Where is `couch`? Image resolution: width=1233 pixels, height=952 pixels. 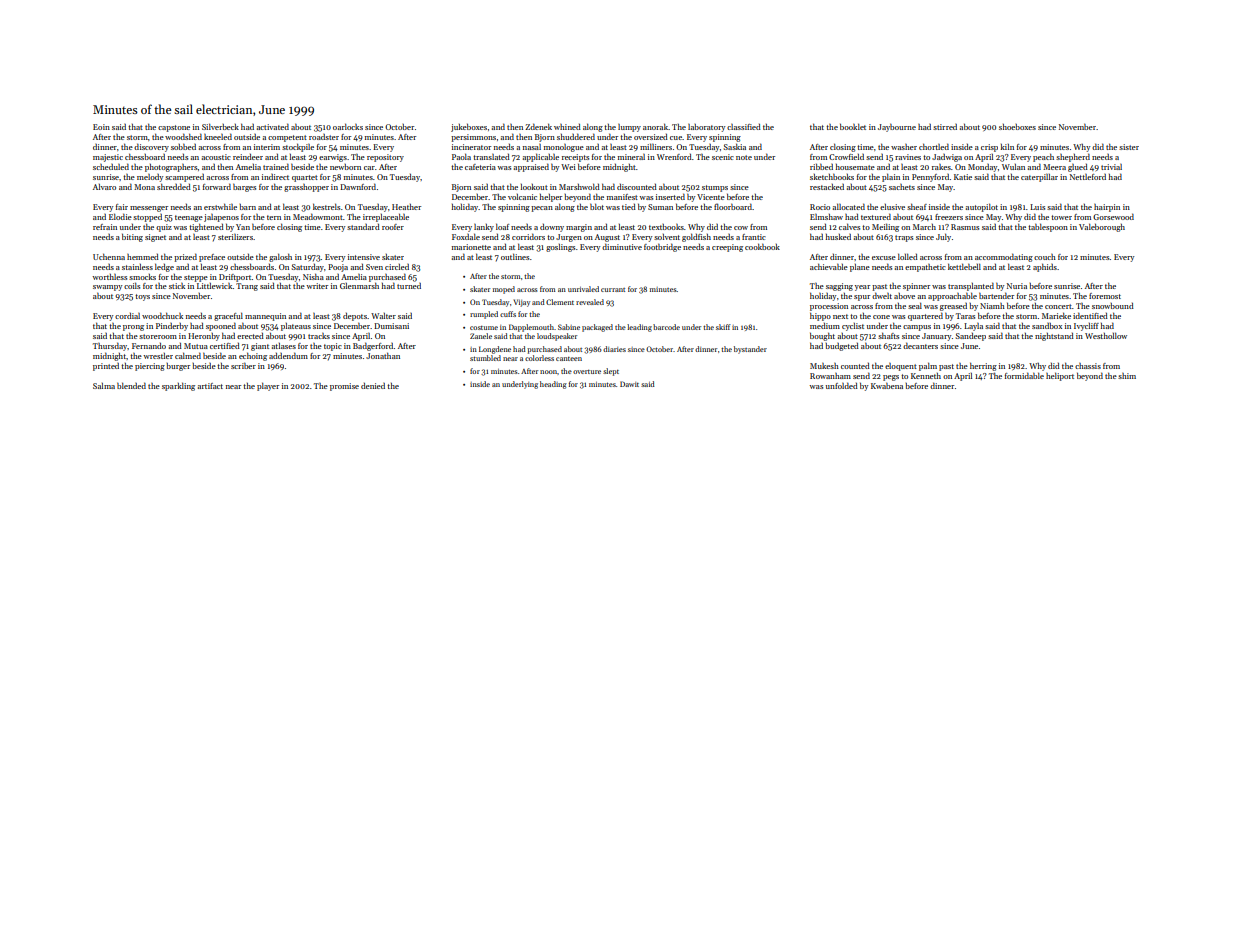 couch is located at coordinates (1045, 257).
